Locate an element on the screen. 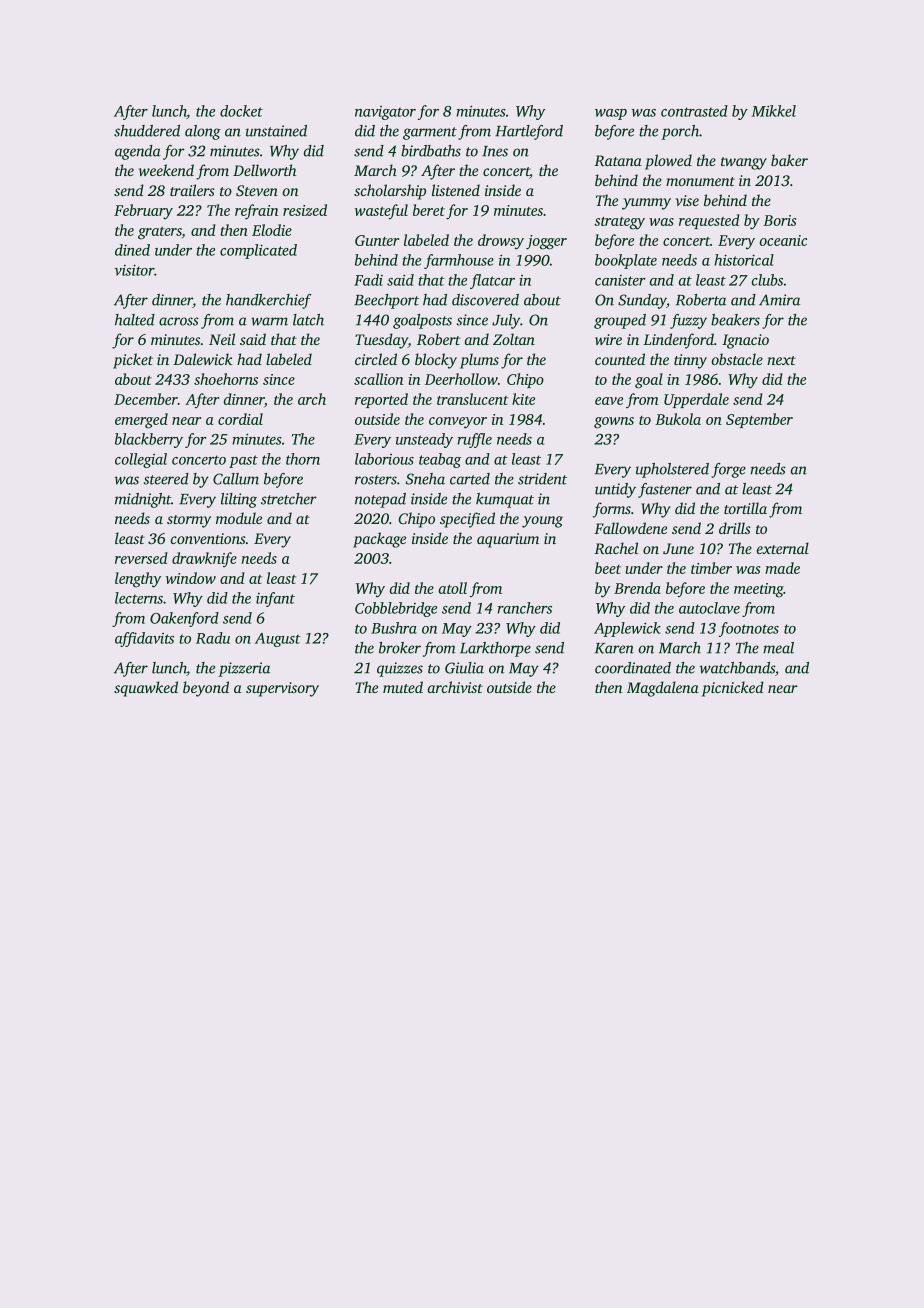  pizzeria is located at coordinates (244, 669).
